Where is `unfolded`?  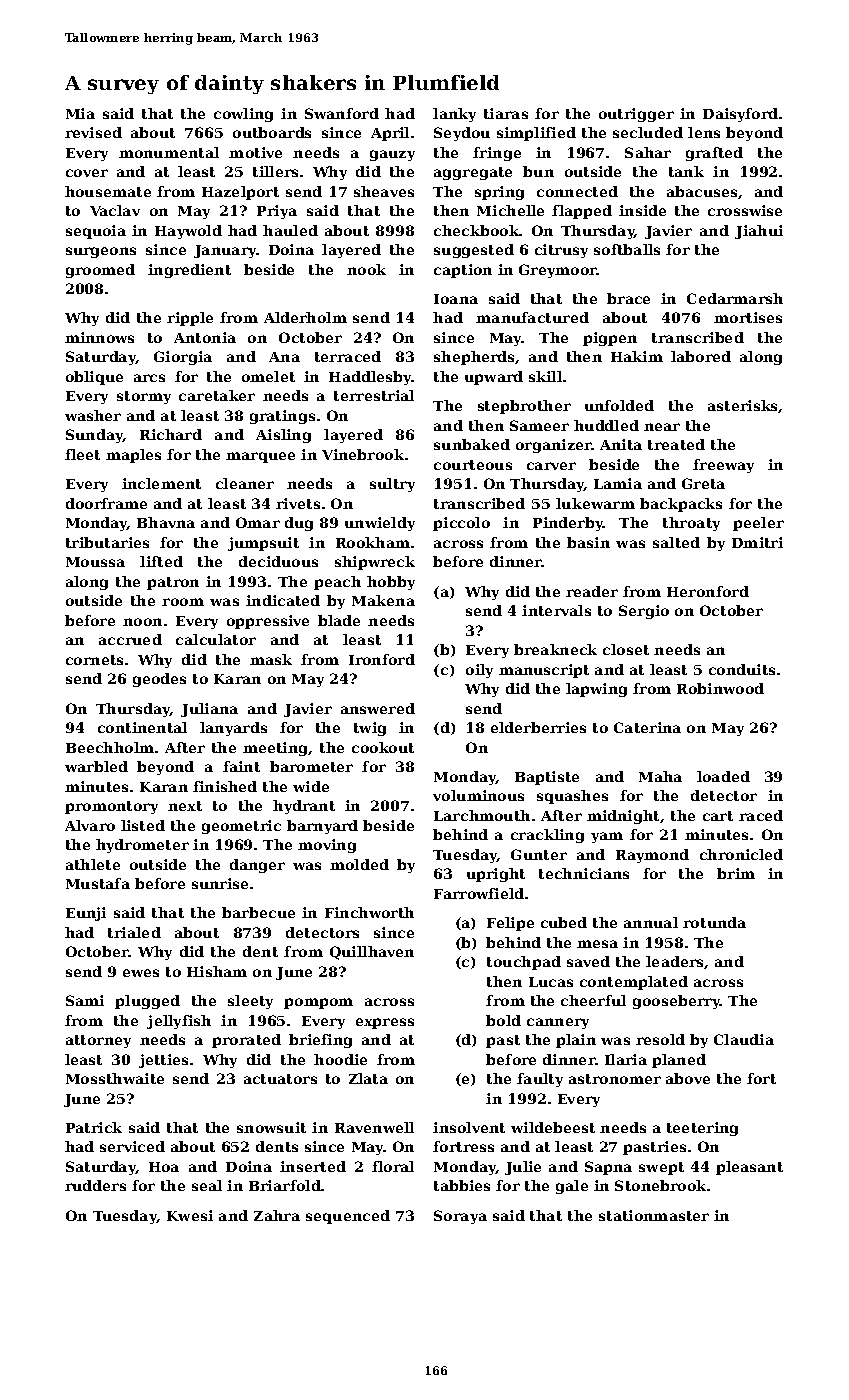
unfolded is located at coordinates (619, 405).
